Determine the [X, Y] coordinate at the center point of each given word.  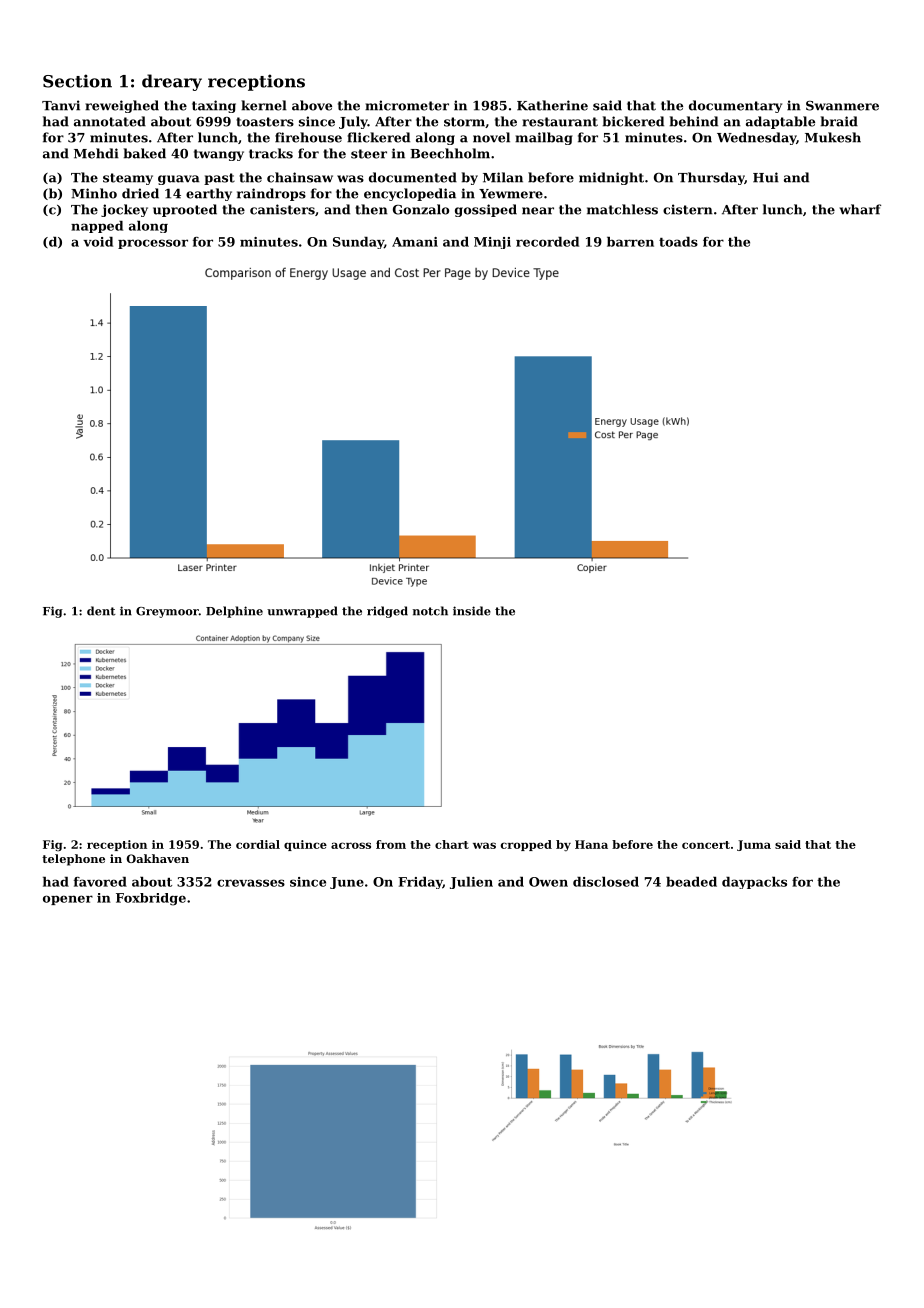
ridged [387, 612]
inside [472, 611]
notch [430, 611]
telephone [73, 860]
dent [101, 611]
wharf [860, 209]
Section [77, 81]
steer [369, 154]
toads [678, 242]
